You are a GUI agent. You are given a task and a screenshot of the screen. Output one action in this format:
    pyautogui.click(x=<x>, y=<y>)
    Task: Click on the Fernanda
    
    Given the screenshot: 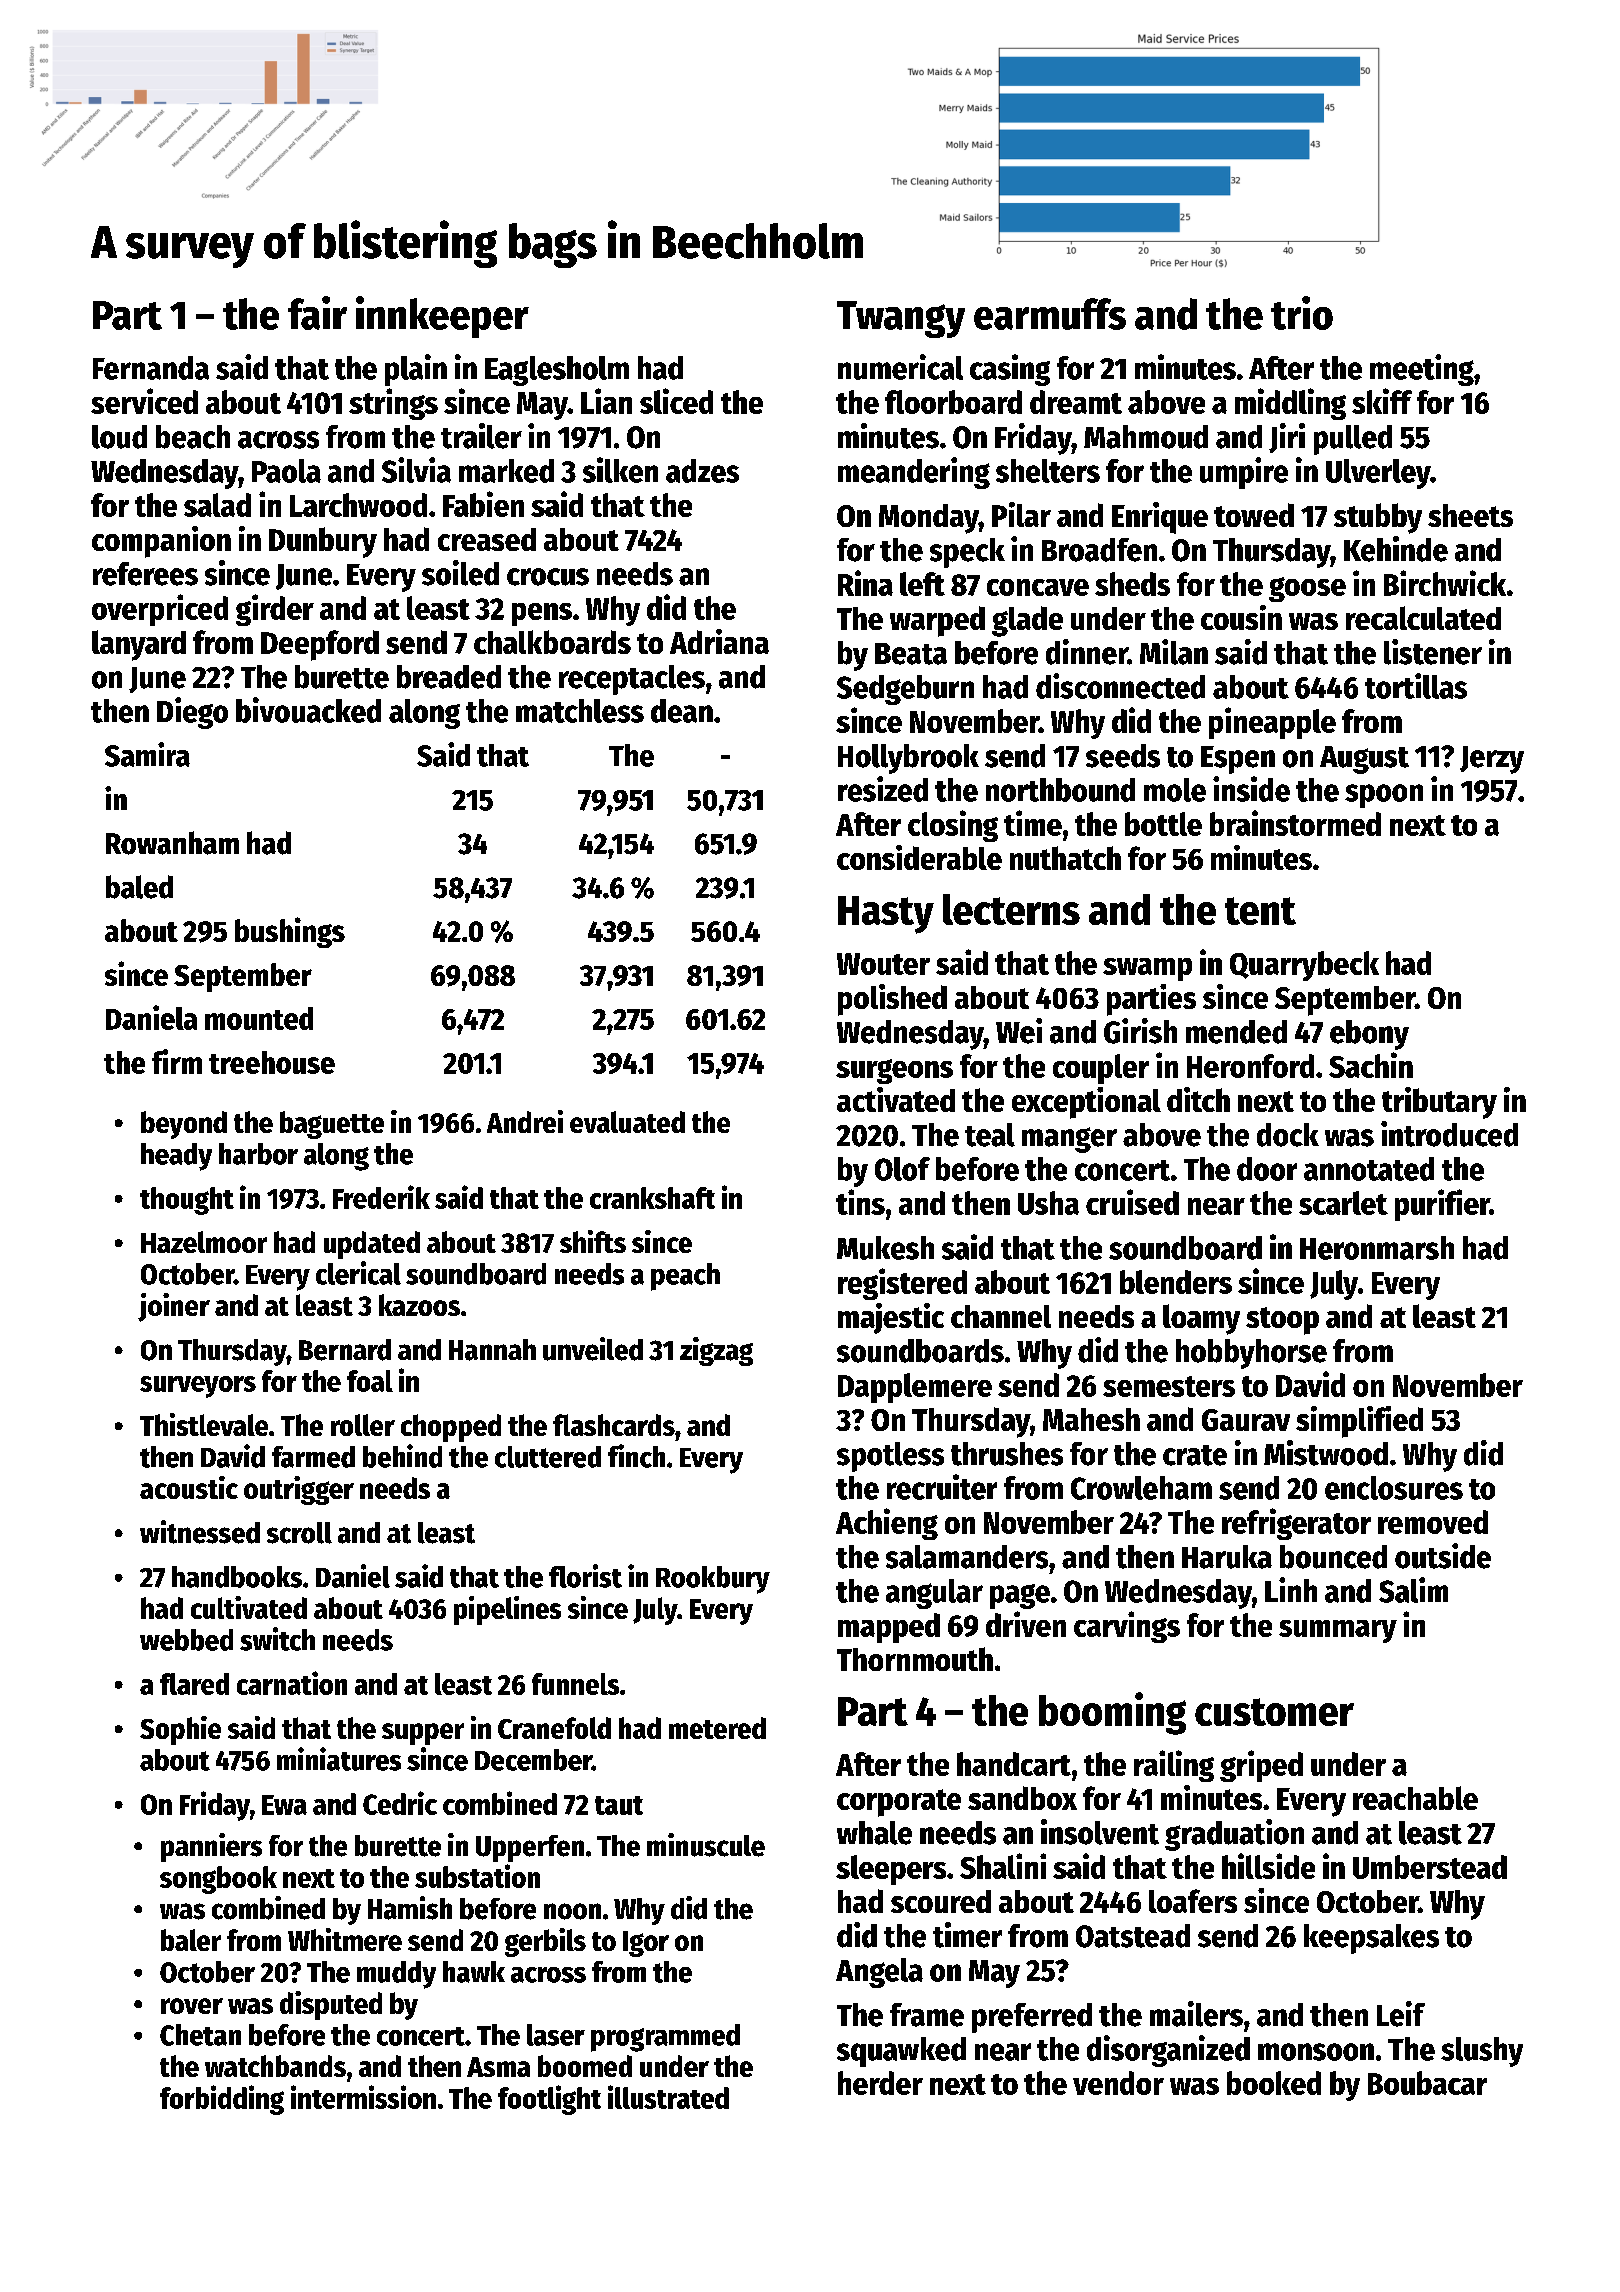 What is the action you would take?
    pyautogui.click(x=151, y=368)
